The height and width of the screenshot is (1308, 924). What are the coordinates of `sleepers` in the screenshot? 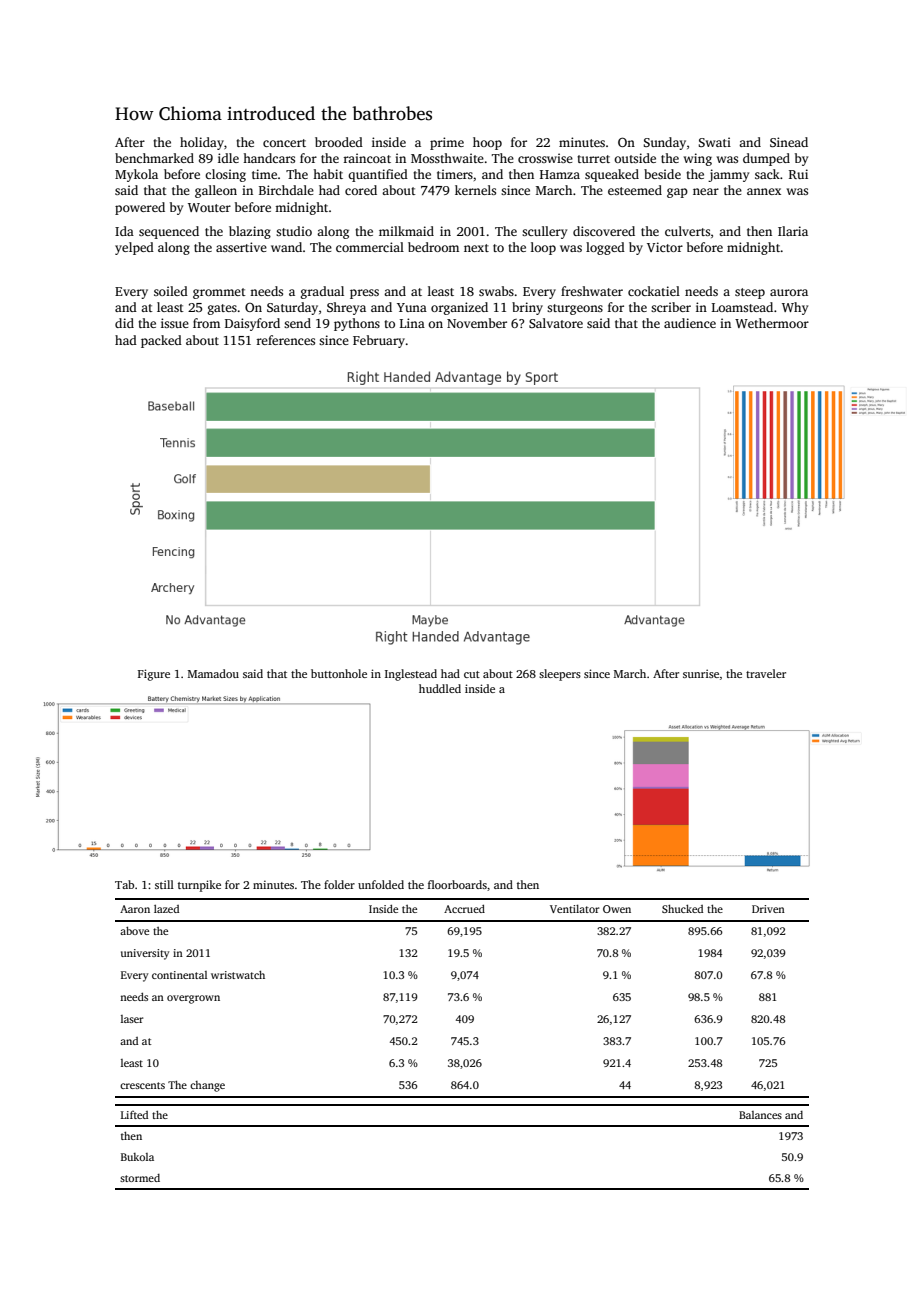 It's located at (560, 675).
